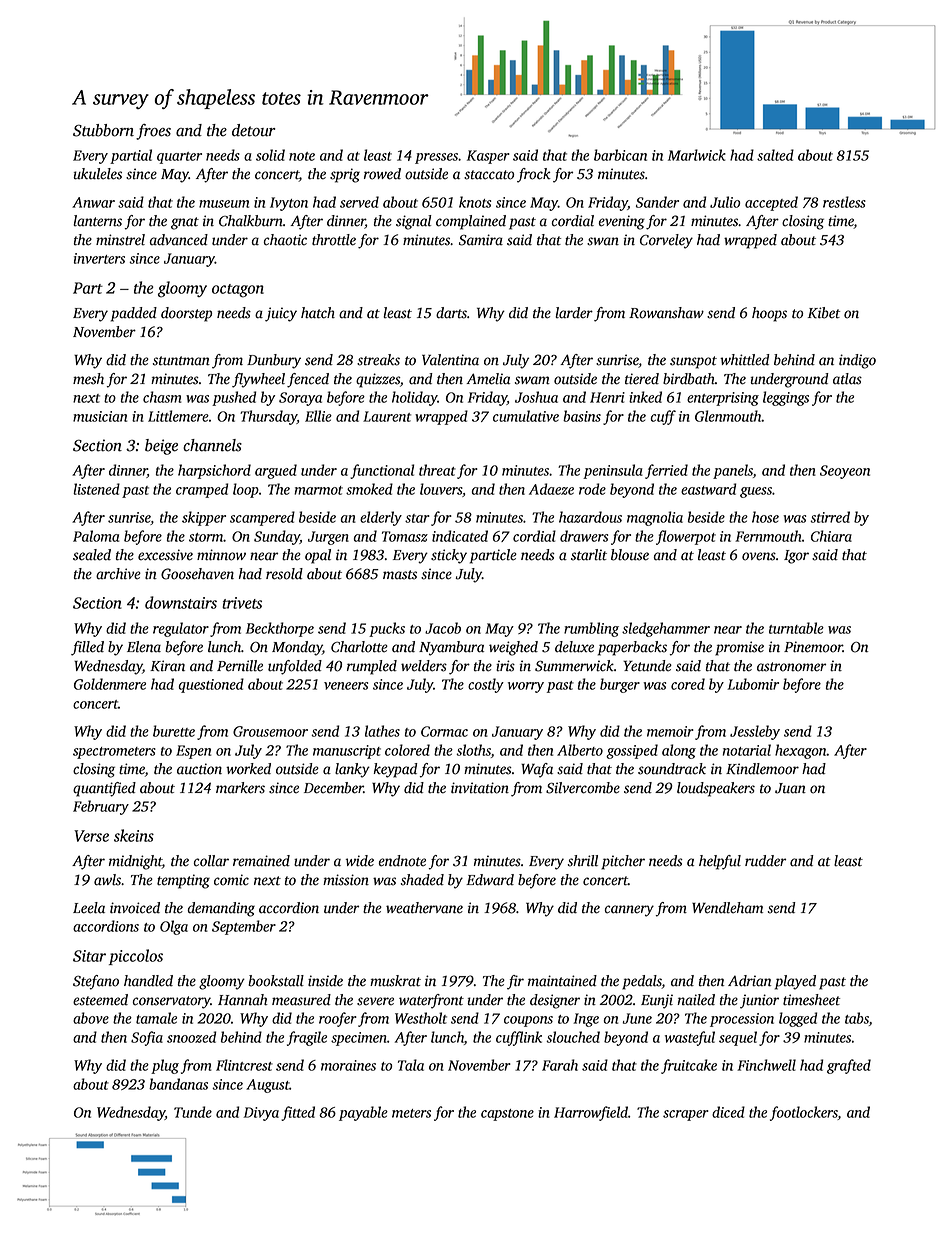  Describe the element at coordinates (775, 155) in the screenshot. I see `salted` at that location.
